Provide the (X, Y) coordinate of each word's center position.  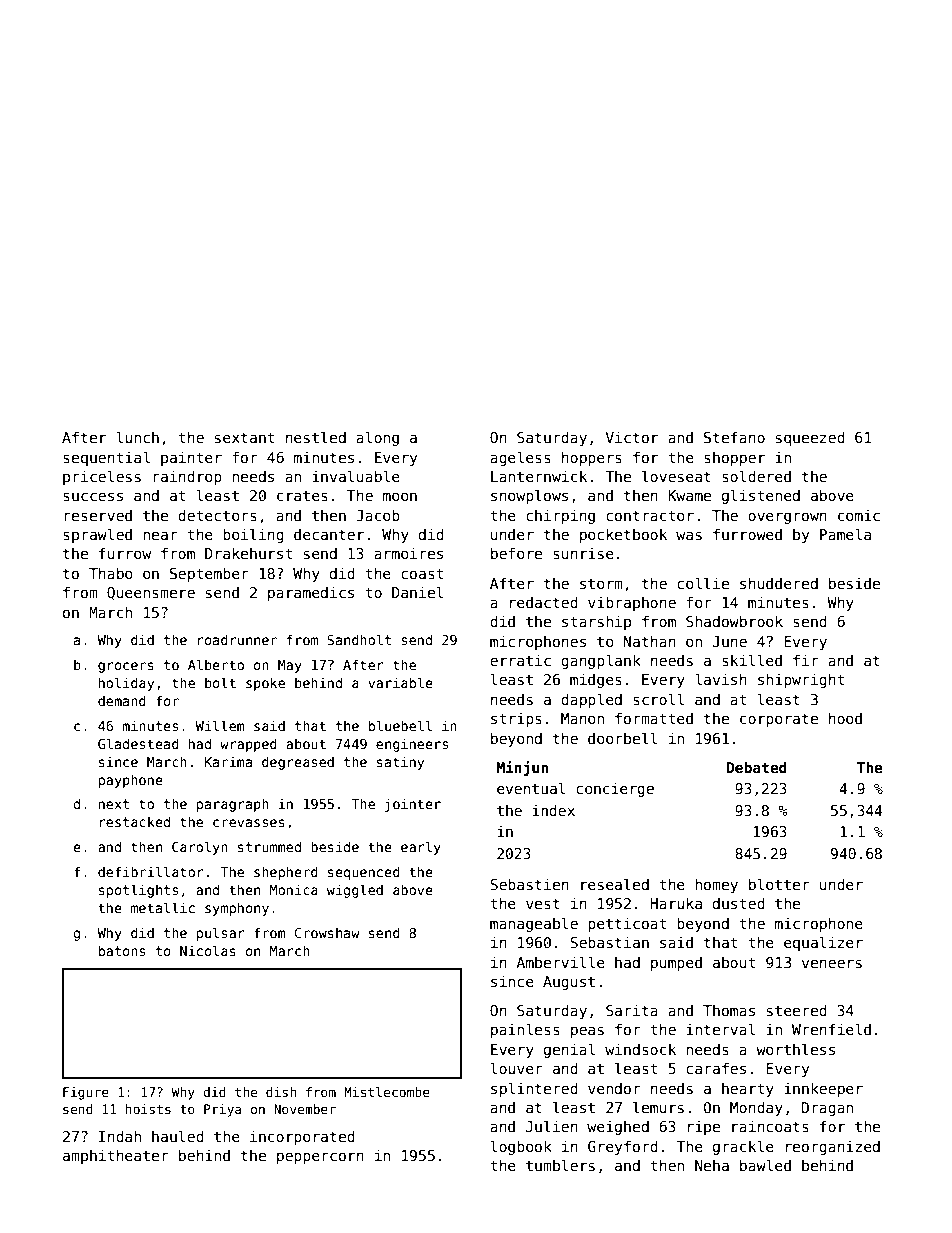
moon (400, 496)
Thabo (111, 573)
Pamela (845, 534)
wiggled (355, 891)
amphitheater (116, 1156)
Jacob (378, 515)
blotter (779, 884)
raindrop (187, 477)
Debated (757, 767)
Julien (552, 1126)
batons (122, 950)
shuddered (779, 583)
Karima (228, 761)
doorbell (622, 738)
